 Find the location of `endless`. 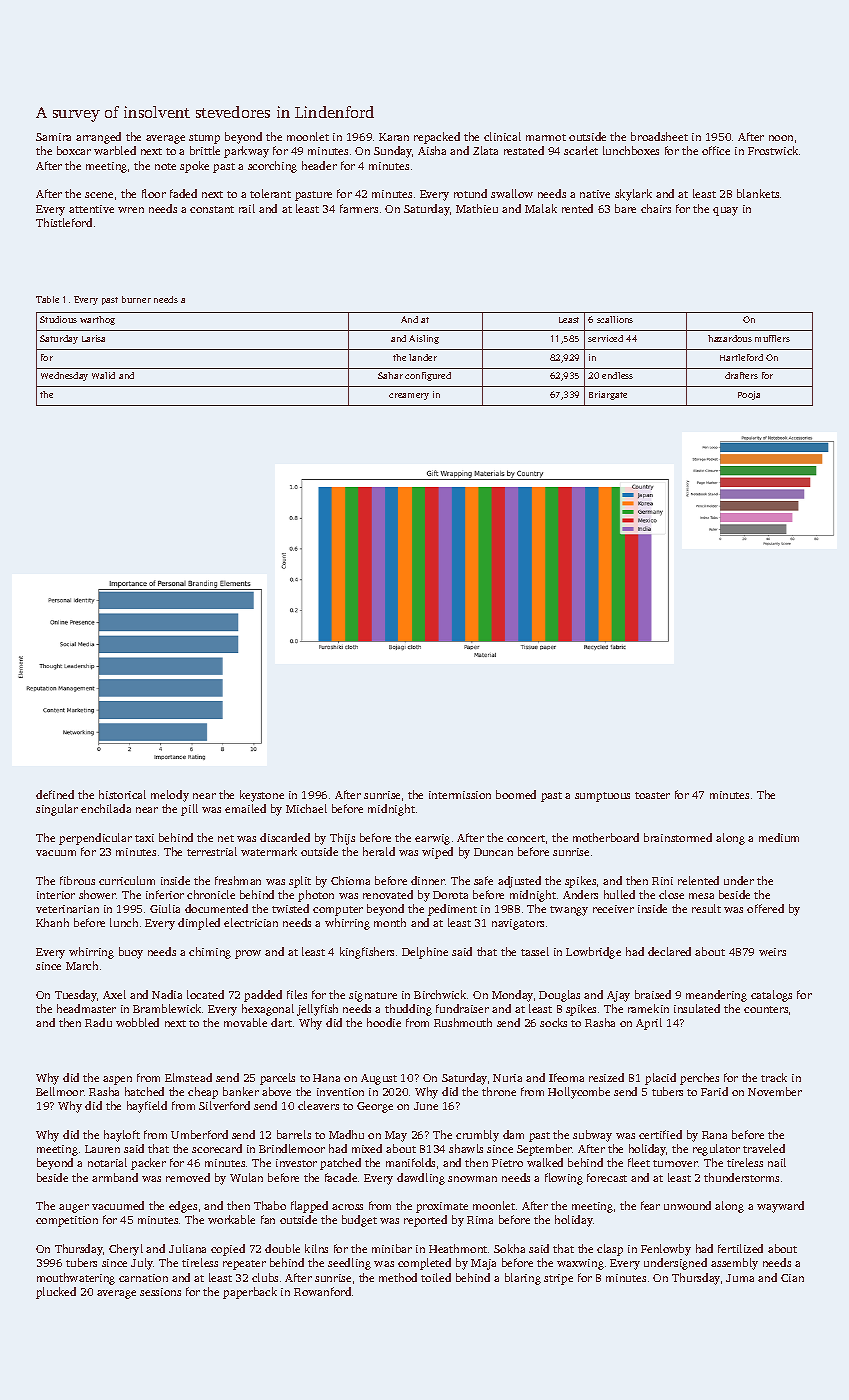

endless is located at coordinates (617, 375).
